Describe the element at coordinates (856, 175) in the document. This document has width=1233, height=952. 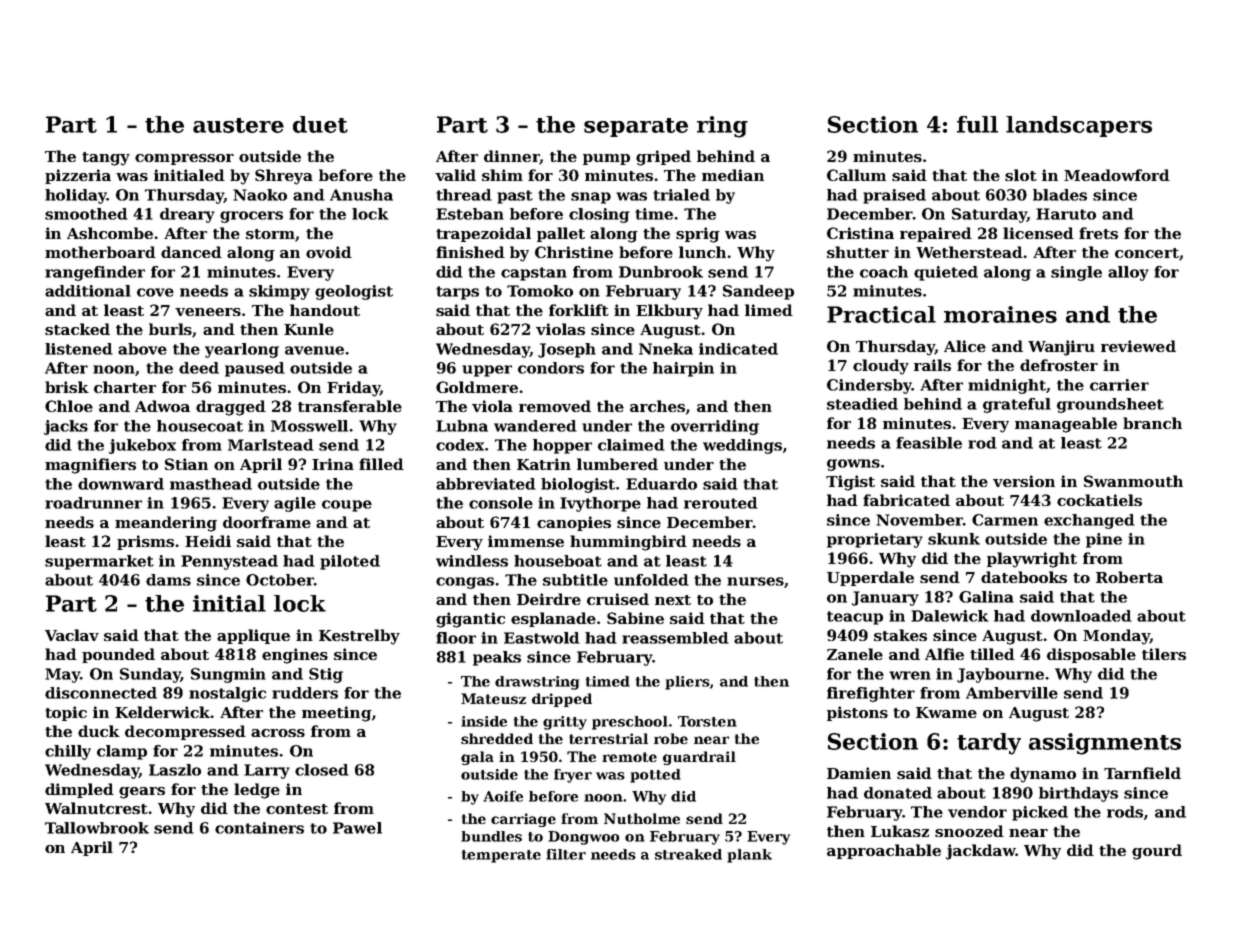
I see `Callum` at that location.
